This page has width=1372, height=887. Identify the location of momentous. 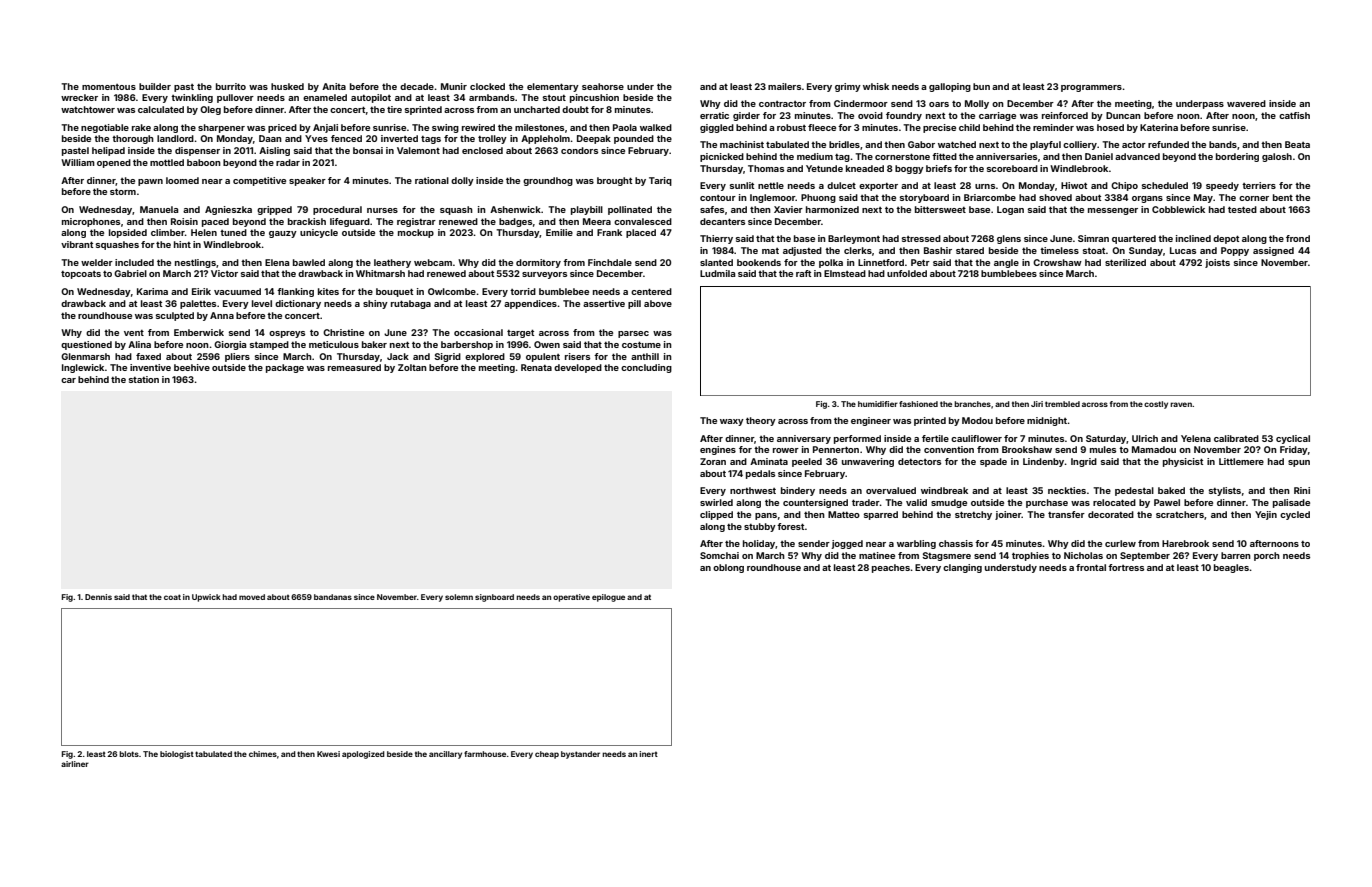
(109, 87).
